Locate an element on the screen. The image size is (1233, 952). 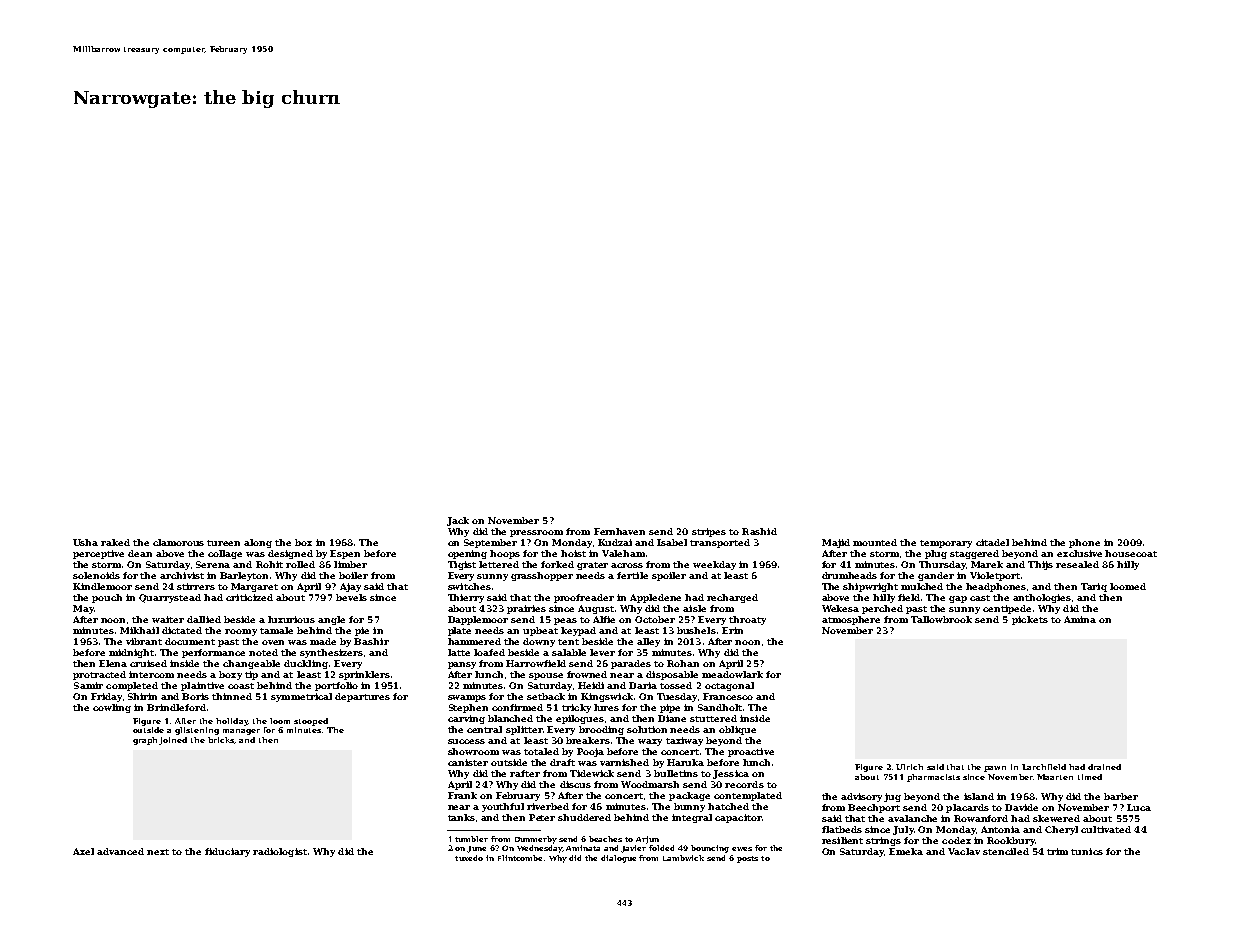
advanced is located at coordinates (120, 851).
